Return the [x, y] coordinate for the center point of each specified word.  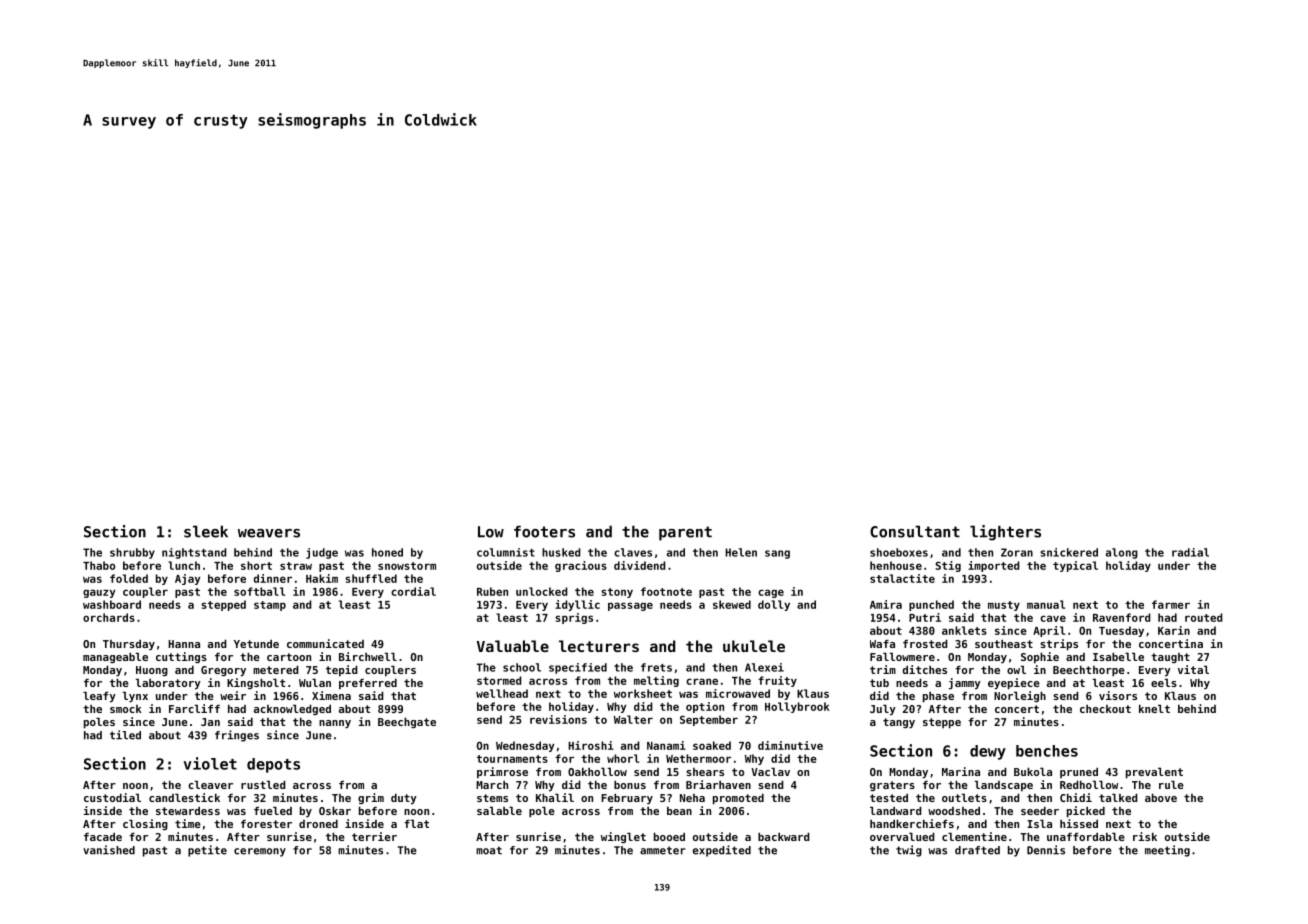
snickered [1069, 552]
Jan [210, 722]
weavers [269, 533]
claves [633, 552]
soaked [712, 745]
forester [266, 824]
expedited [722, 851]
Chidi [1076, 797]
